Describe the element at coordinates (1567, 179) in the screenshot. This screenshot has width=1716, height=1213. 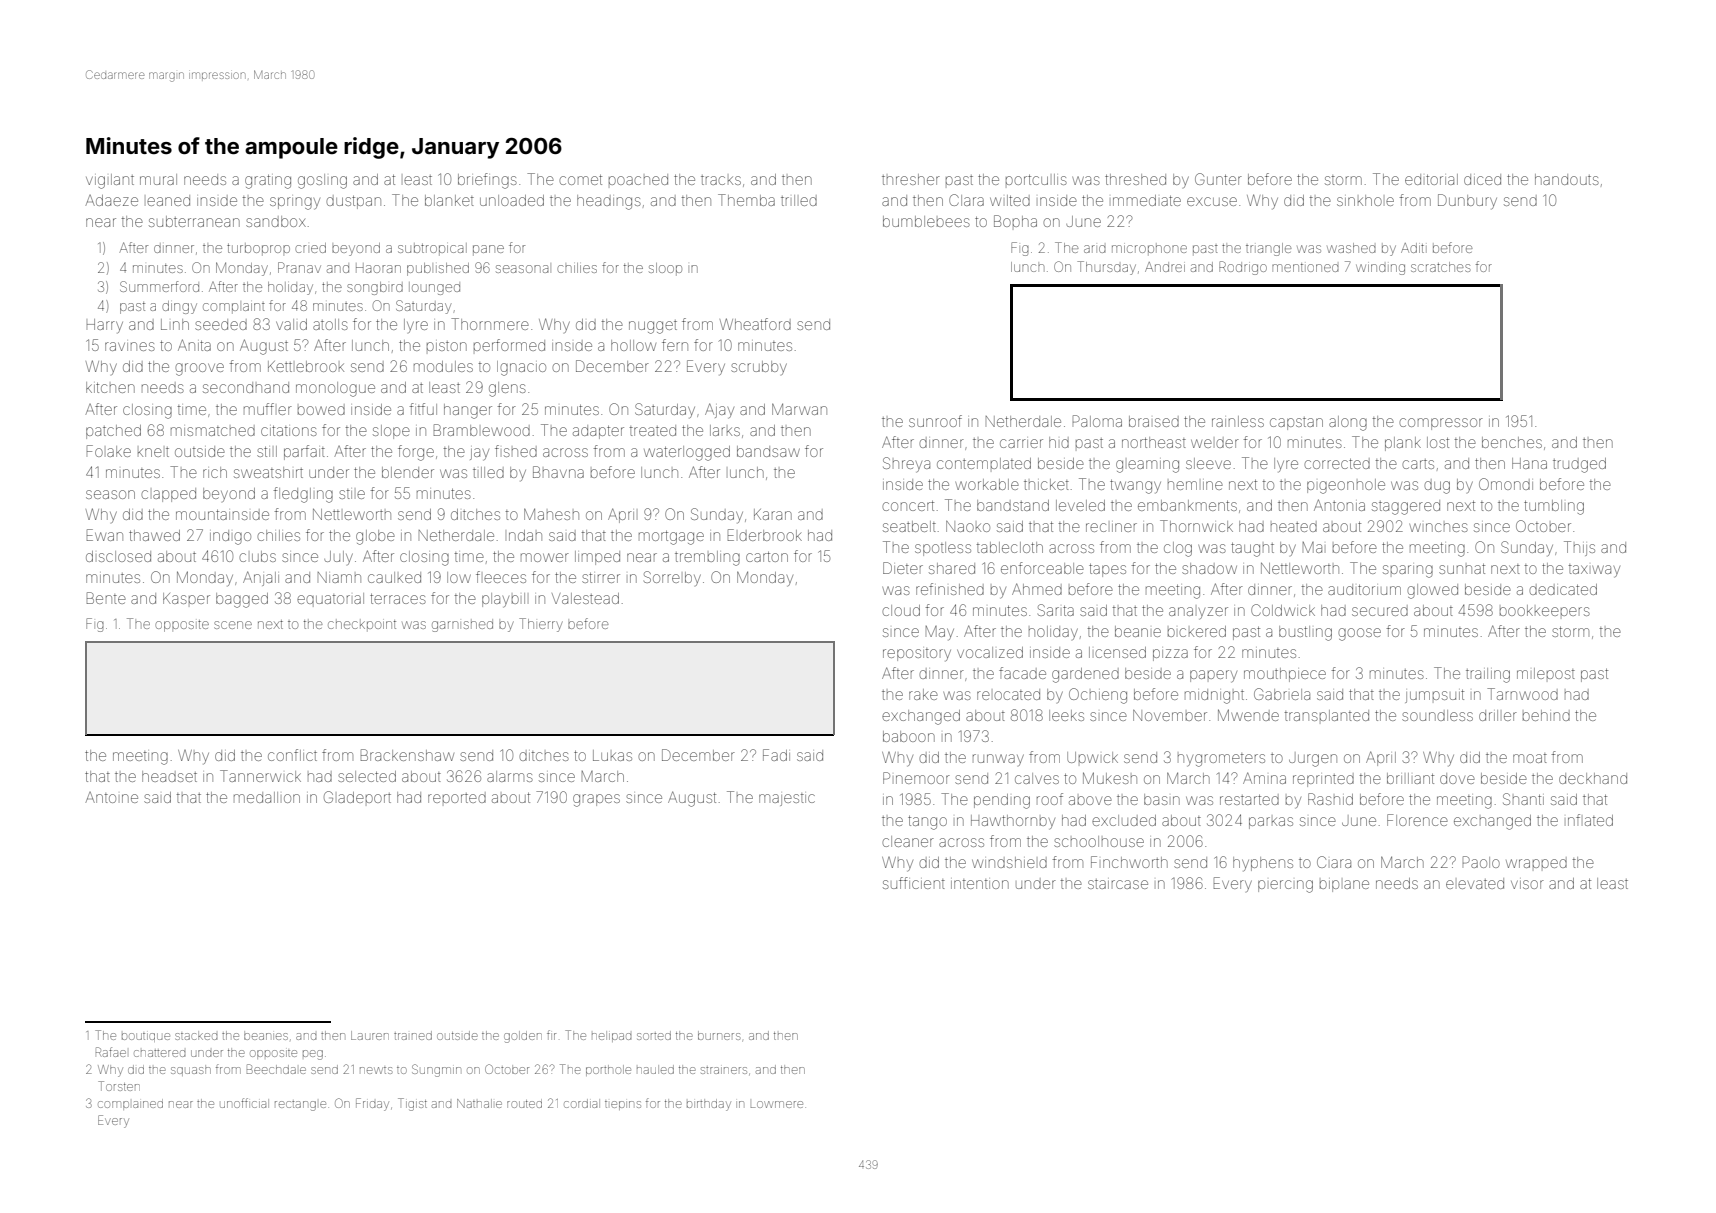
I see `handouts` at that location.
